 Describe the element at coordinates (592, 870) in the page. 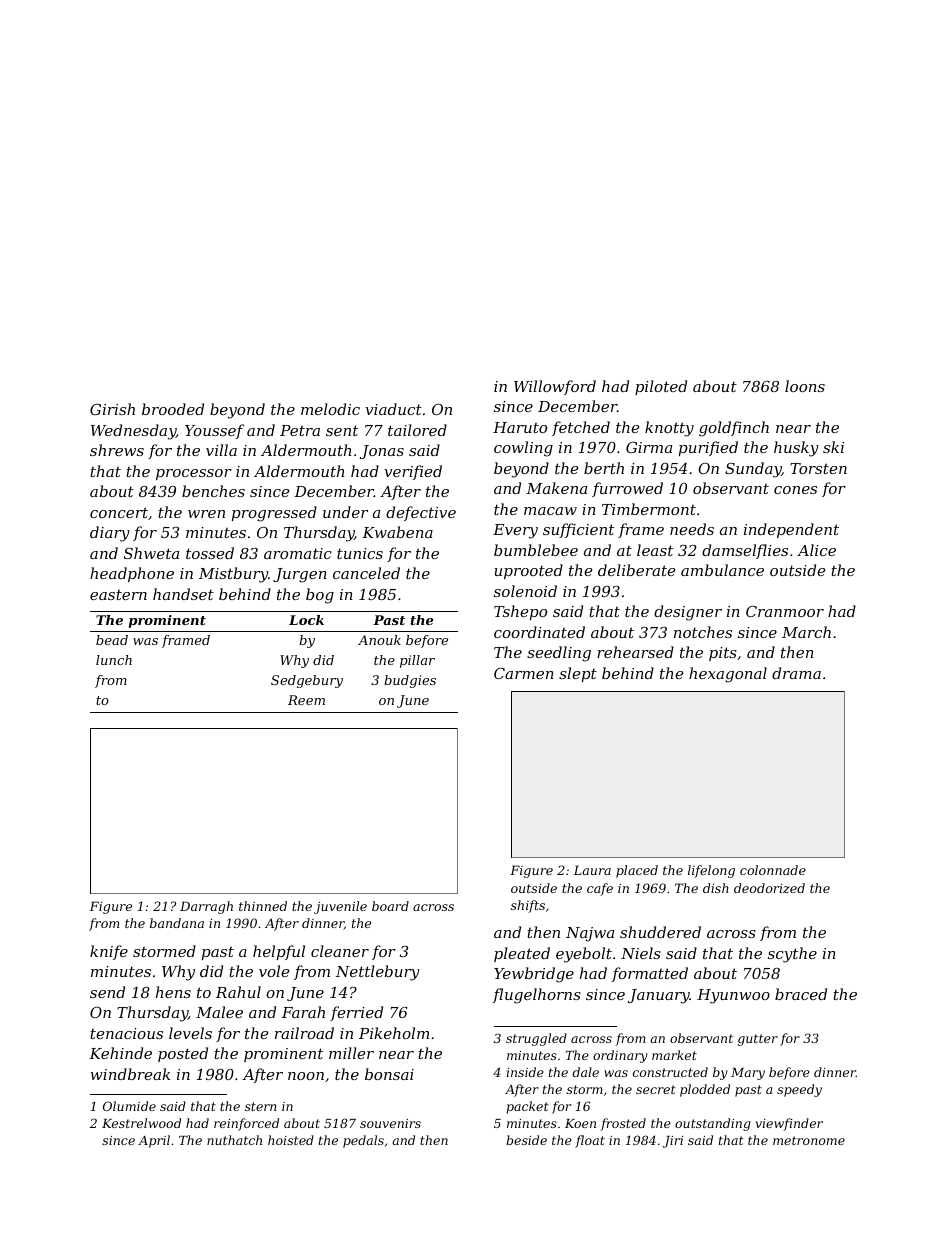

I see `Laura` at that location.
